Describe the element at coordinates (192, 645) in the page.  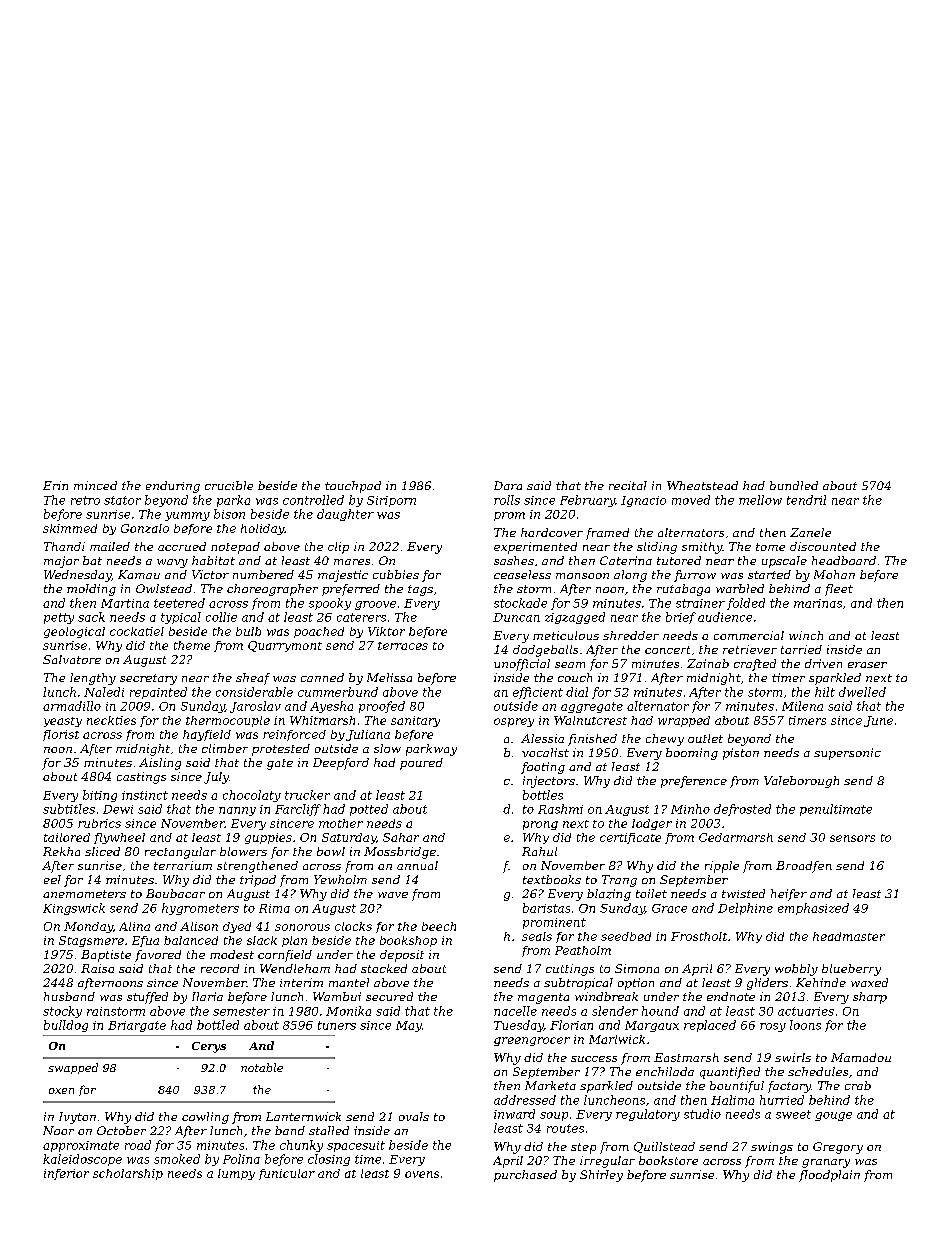
I see `theme` at that location.
